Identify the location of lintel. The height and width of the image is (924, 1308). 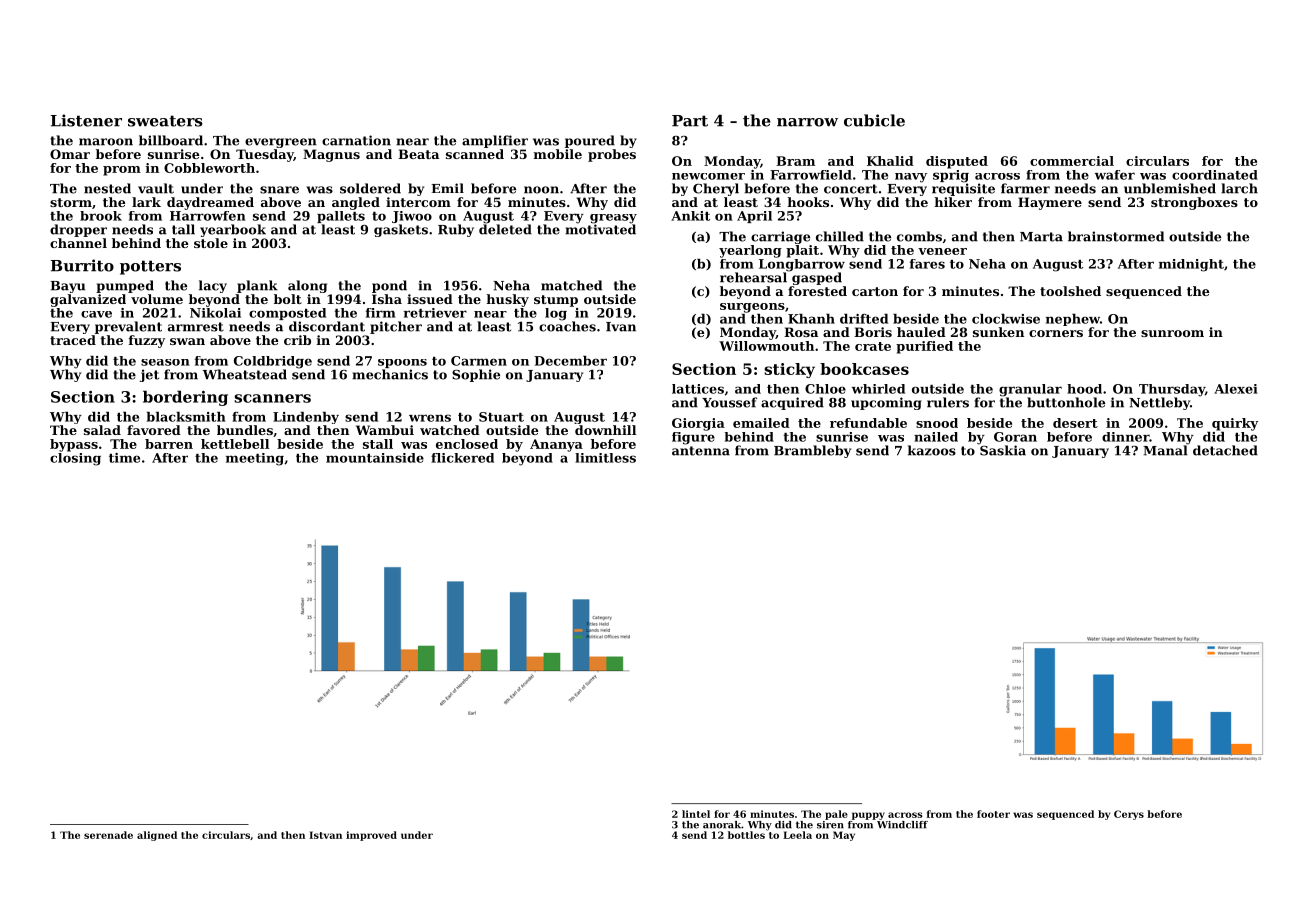
(696, 814).
